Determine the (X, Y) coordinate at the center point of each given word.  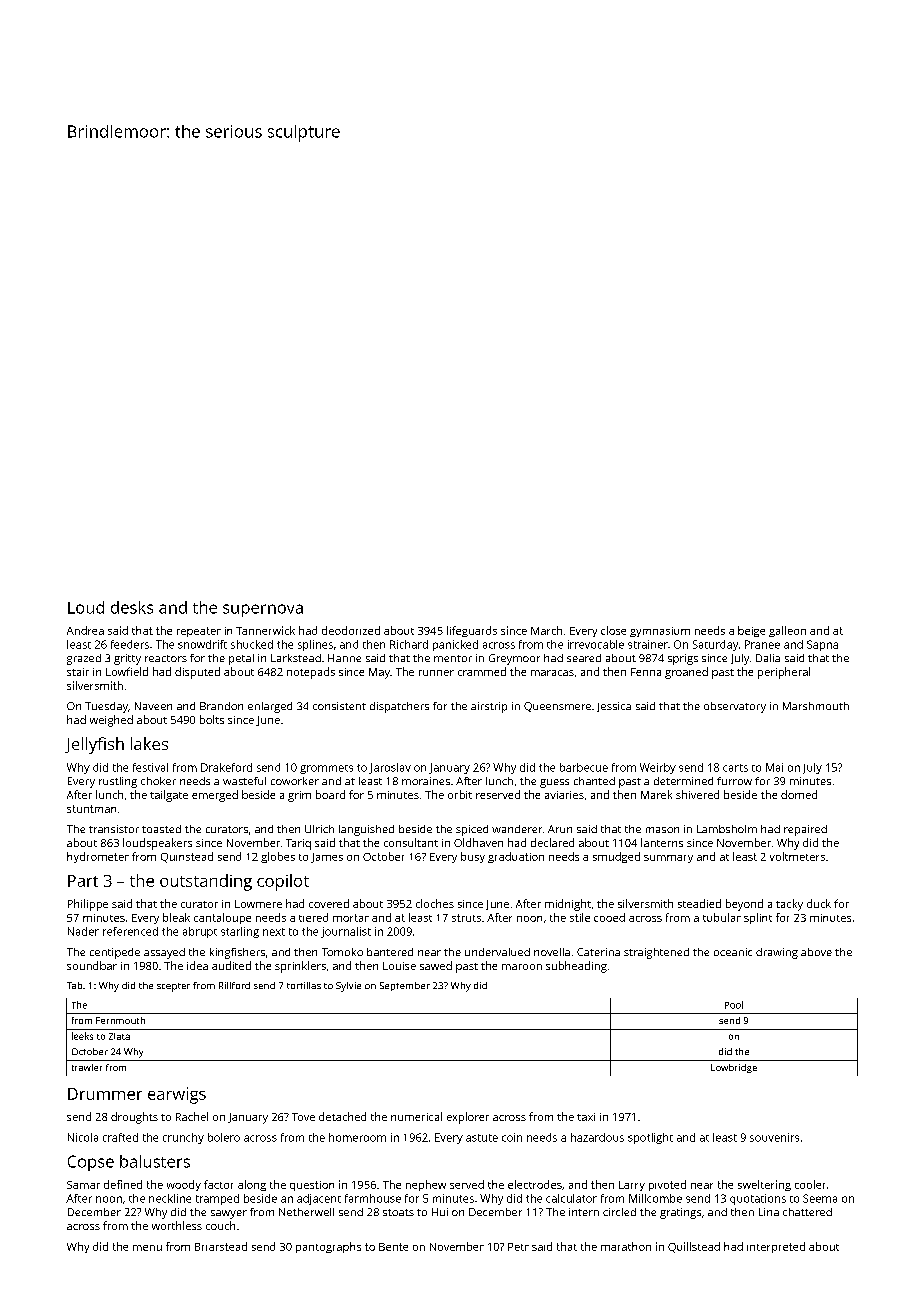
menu (147, 1248)
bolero (224, 1137)
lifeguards (472, 631)
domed (799, 794)
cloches (435, 903)
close (613, 630)
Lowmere (258, 904)
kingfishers (237, 953)
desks (132, 607)
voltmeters (797, 856)
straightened (656, 953)
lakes (149, 743)
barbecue (584, 767)
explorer (468, 1118)
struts (466, 918)
